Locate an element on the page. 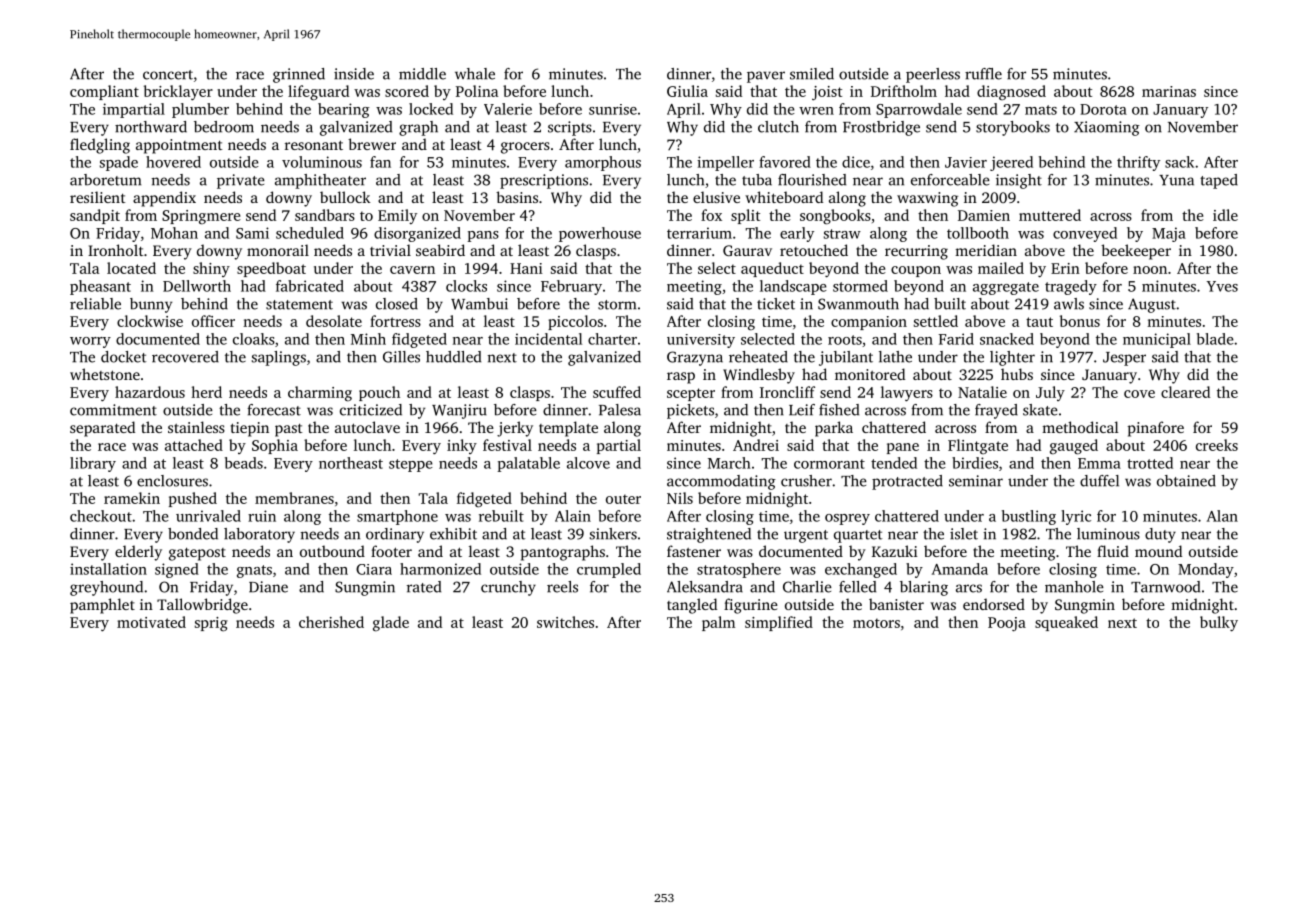 The height and width of the image is (924, 1308). hubs is located at coordinates (1017, 374).
